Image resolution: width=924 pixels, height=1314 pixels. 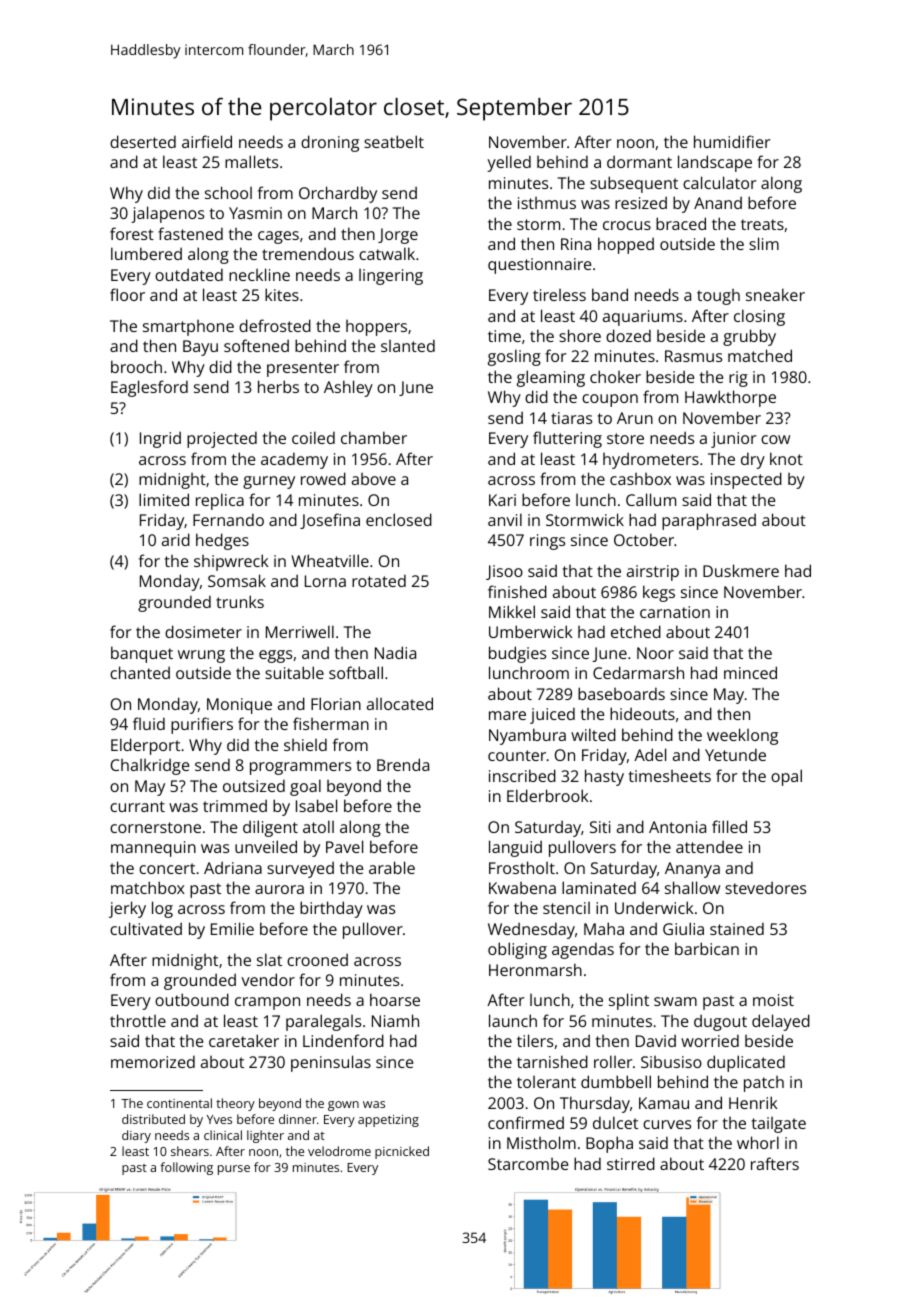 I want to click on chamber, so click(x=374, y=437).
